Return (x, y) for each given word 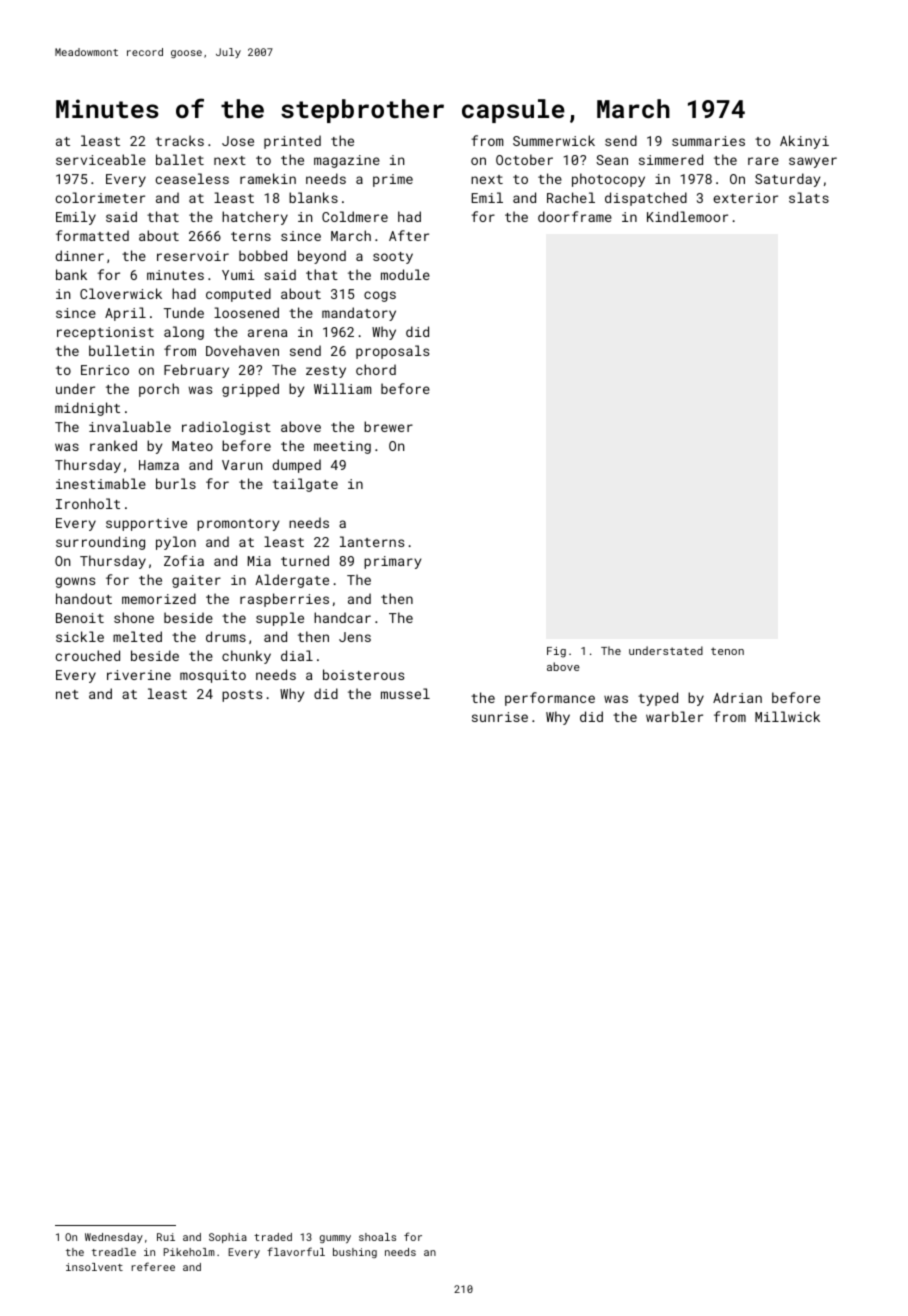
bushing (355, 1253)
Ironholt (88, 503)
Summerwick (554, 140)
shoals (377, 1237)
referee (153, 1266)
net (67, 694)
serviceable (101, 159)
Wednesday (114, 1238)
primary (392, 562)
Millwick (787, 716)
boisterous (363, 674)
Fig (556, 652)
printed (292, 142)
